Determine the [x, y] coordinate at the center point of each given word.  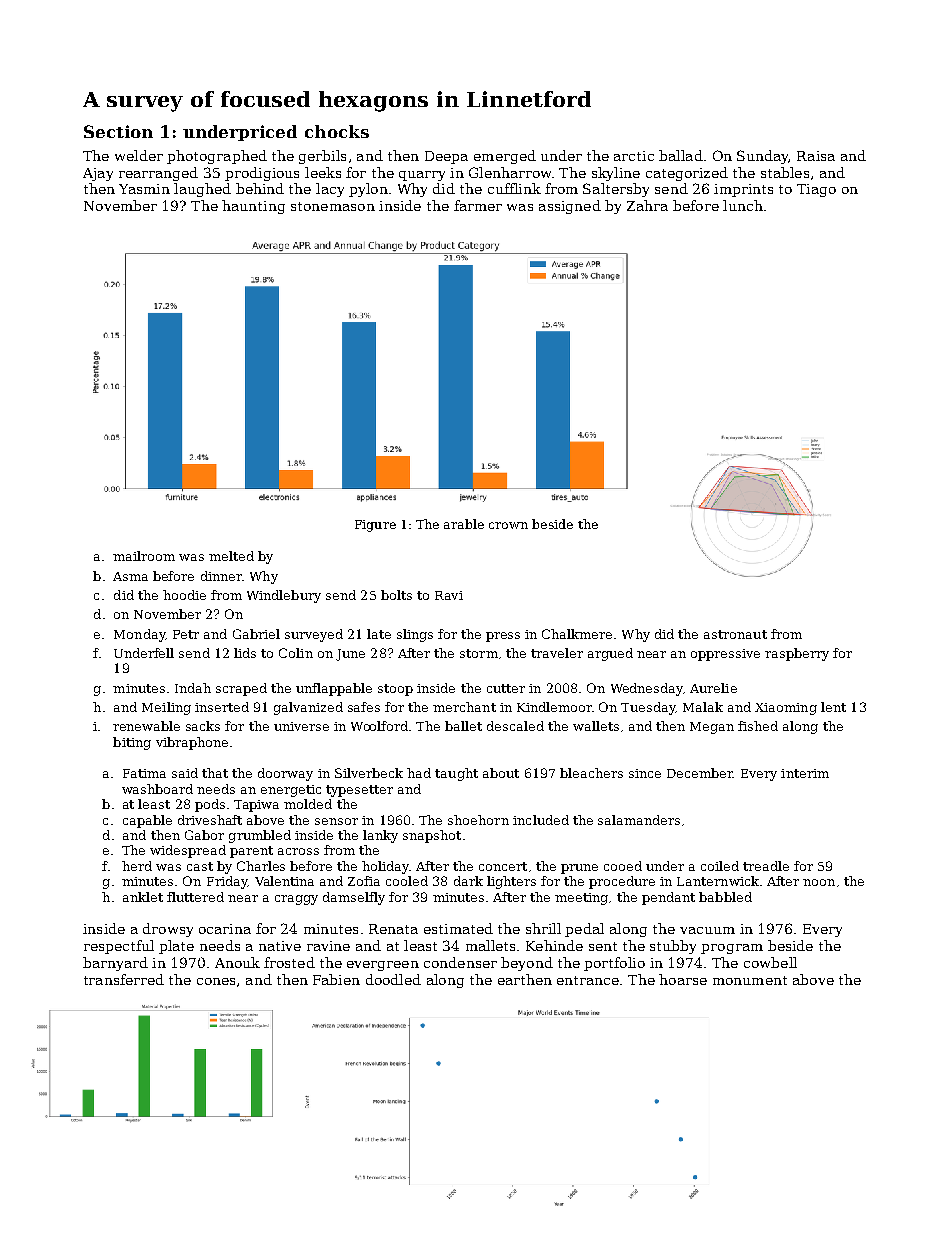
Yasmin [144, 189]
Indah [193, 688]
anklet [143, 897]
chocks [337, 131]
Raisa [816, 156]
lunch [743, 205]
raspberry [797, 654]
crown [508, 525]
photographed [217, 157]
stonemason [333, 206]
